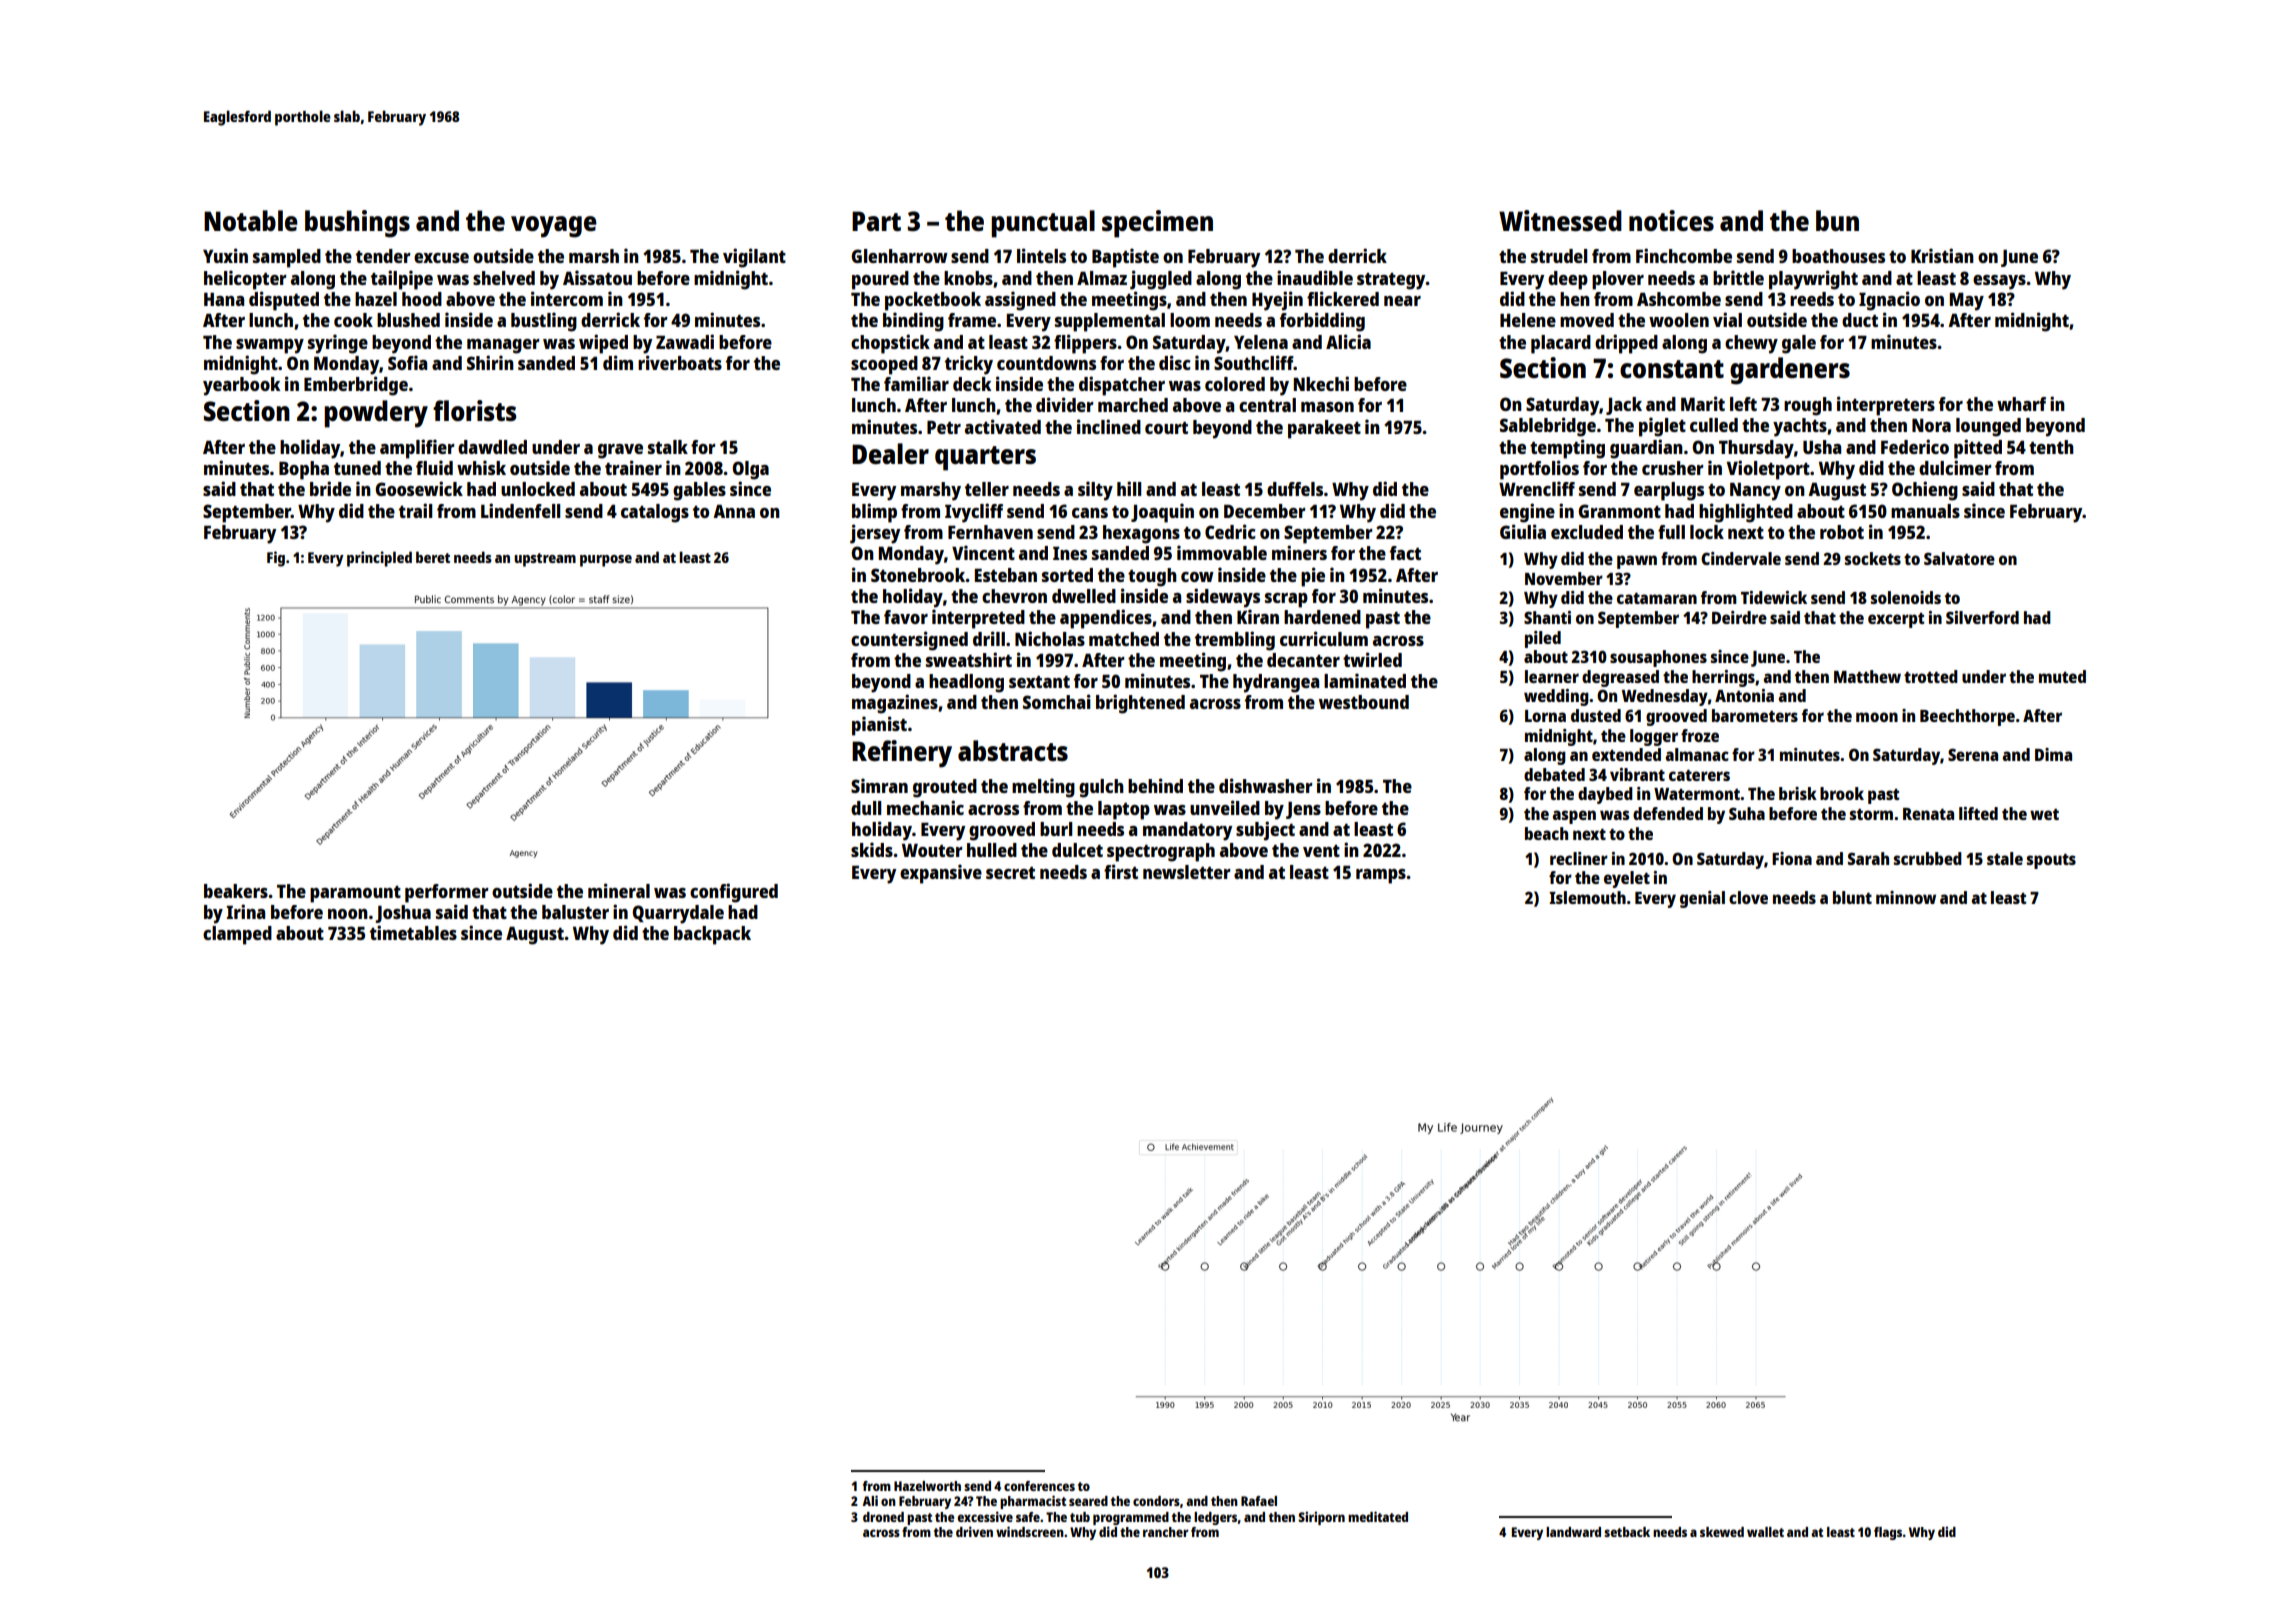 The height and width of the image is (1620, 2292). Describe the element at coordinates (1157, 224) in the image. I see `specimen` at that location.
